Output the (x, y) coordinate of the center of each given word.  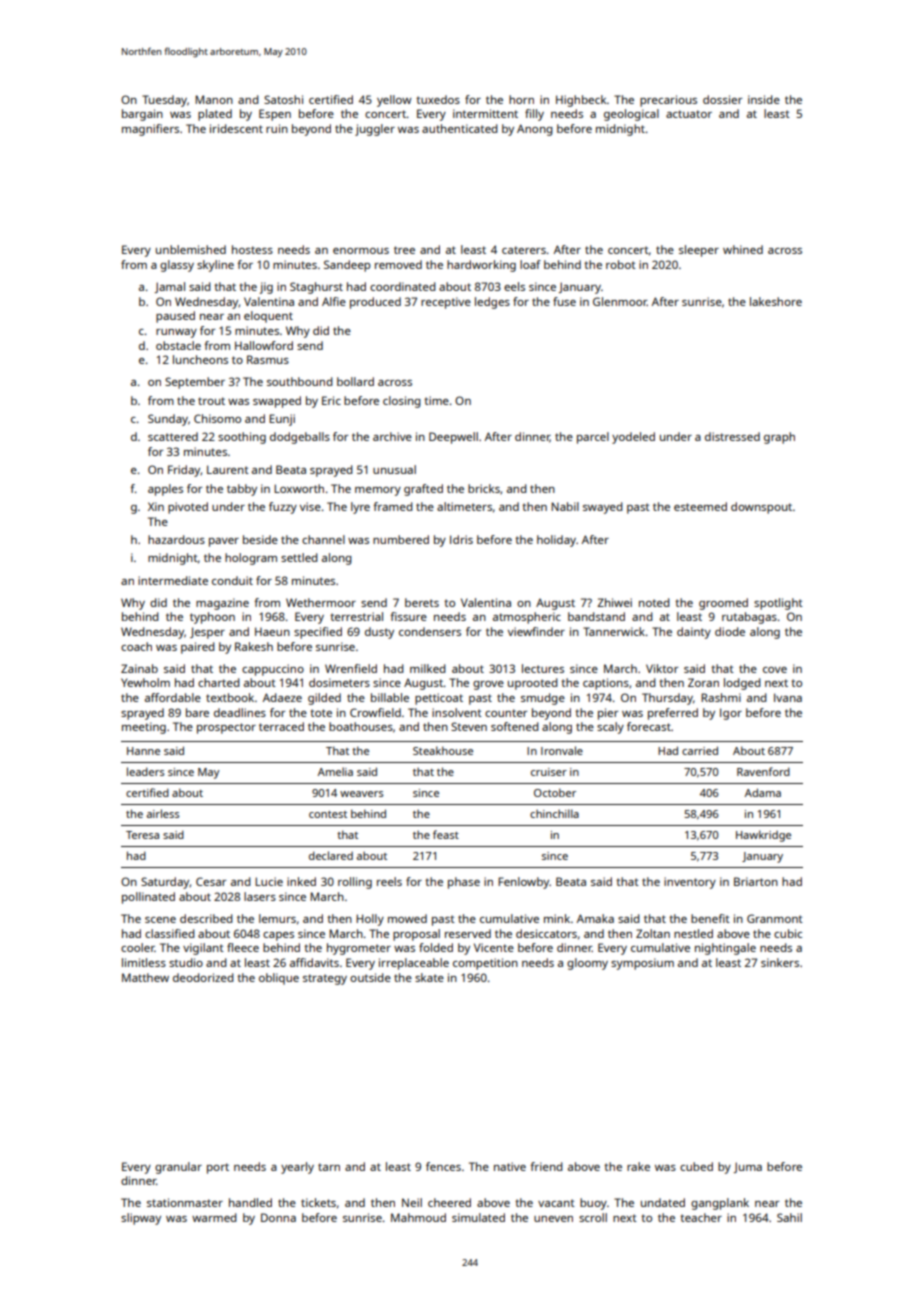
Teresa (142, 835)
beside (260, 539)
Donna (278, 1217)
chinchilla (554, 813)
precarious (668, 101)
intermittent (485, 113)
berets (422, 602)
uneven (553, 1219)
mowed (407, 918)
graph (779, 438)
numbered (401, 539)
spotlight (778, 604)
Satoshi (283, 99)
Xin (156, 506)
